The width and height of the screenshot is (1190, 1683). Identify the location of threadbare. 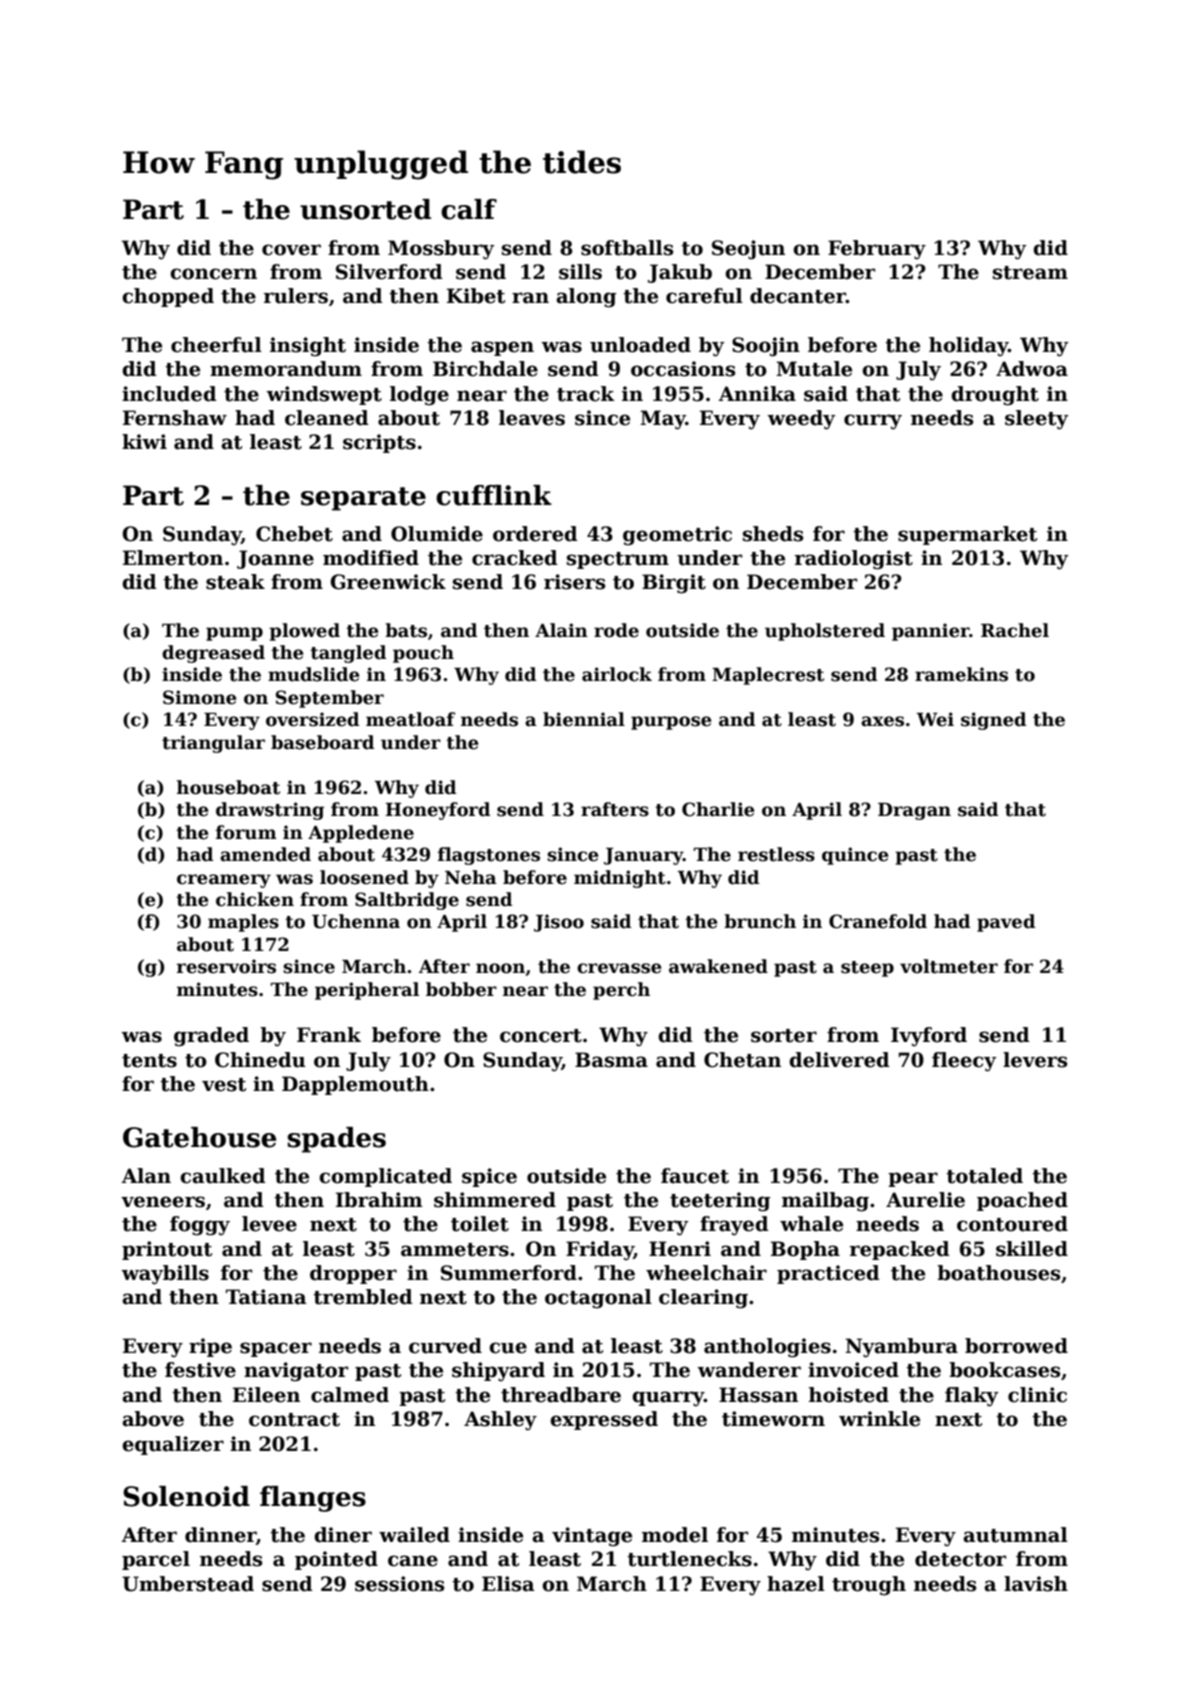
(561, 1395).
